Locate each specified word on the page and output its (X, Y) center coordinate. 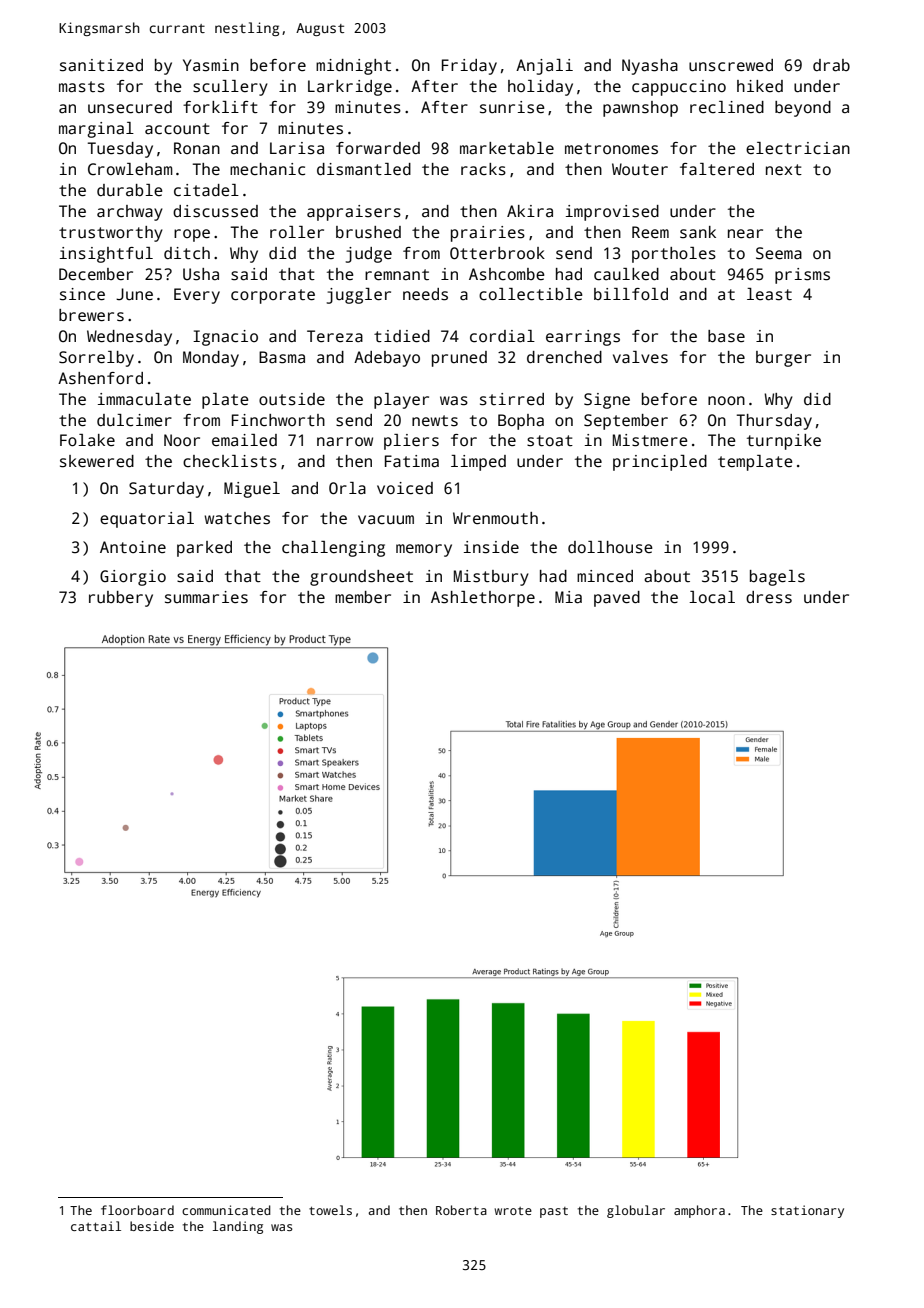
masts (82, 87)
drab (831, 65)
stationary (807, 1211)
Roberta (461, 1210)
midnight (353, 67)
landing (238, 1227)
